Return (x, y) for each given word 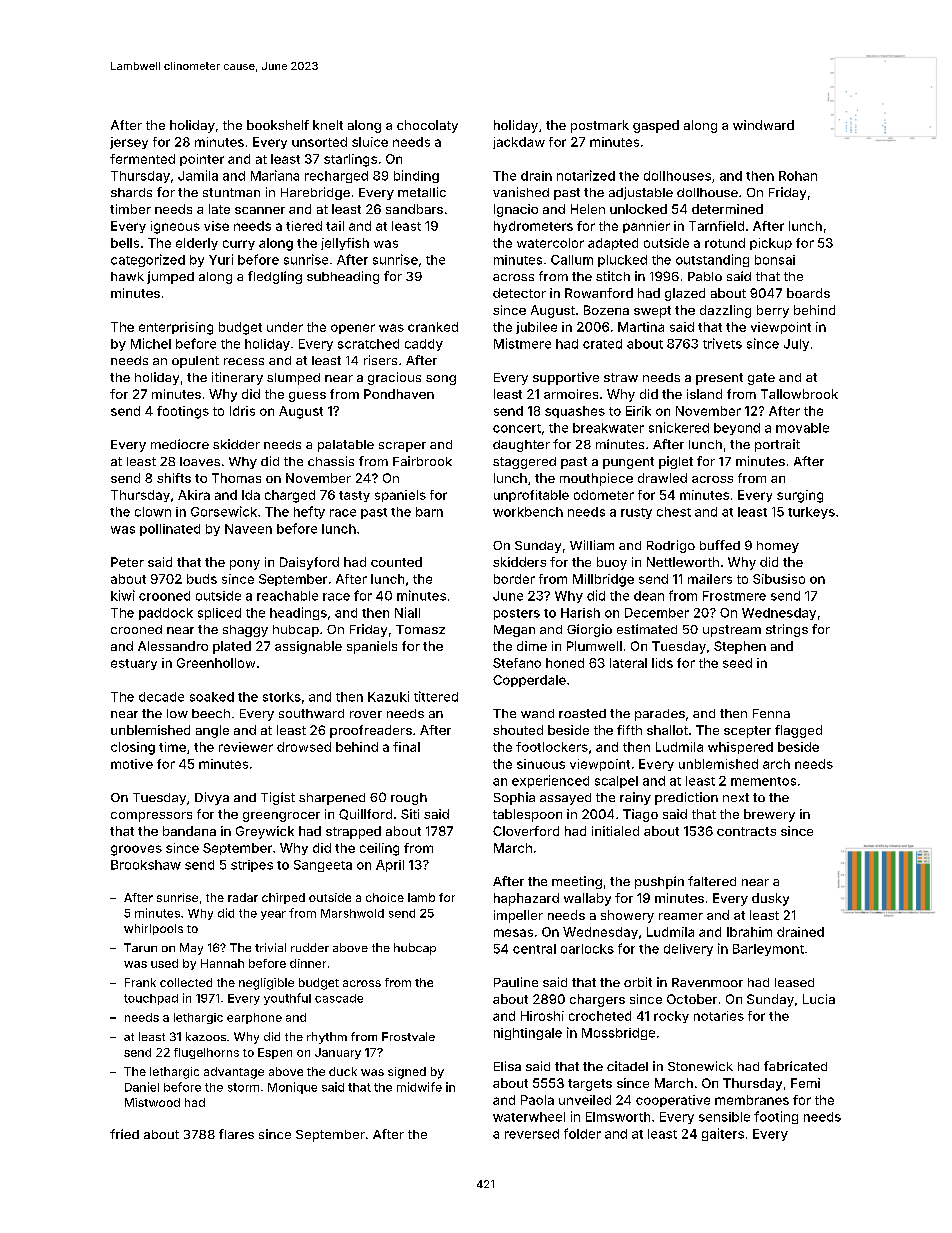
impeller (518, 916)
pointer (202, 160)
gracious (394, 378)
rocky (671, 1017)
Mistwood (152, 1102)
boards (808, 293)
